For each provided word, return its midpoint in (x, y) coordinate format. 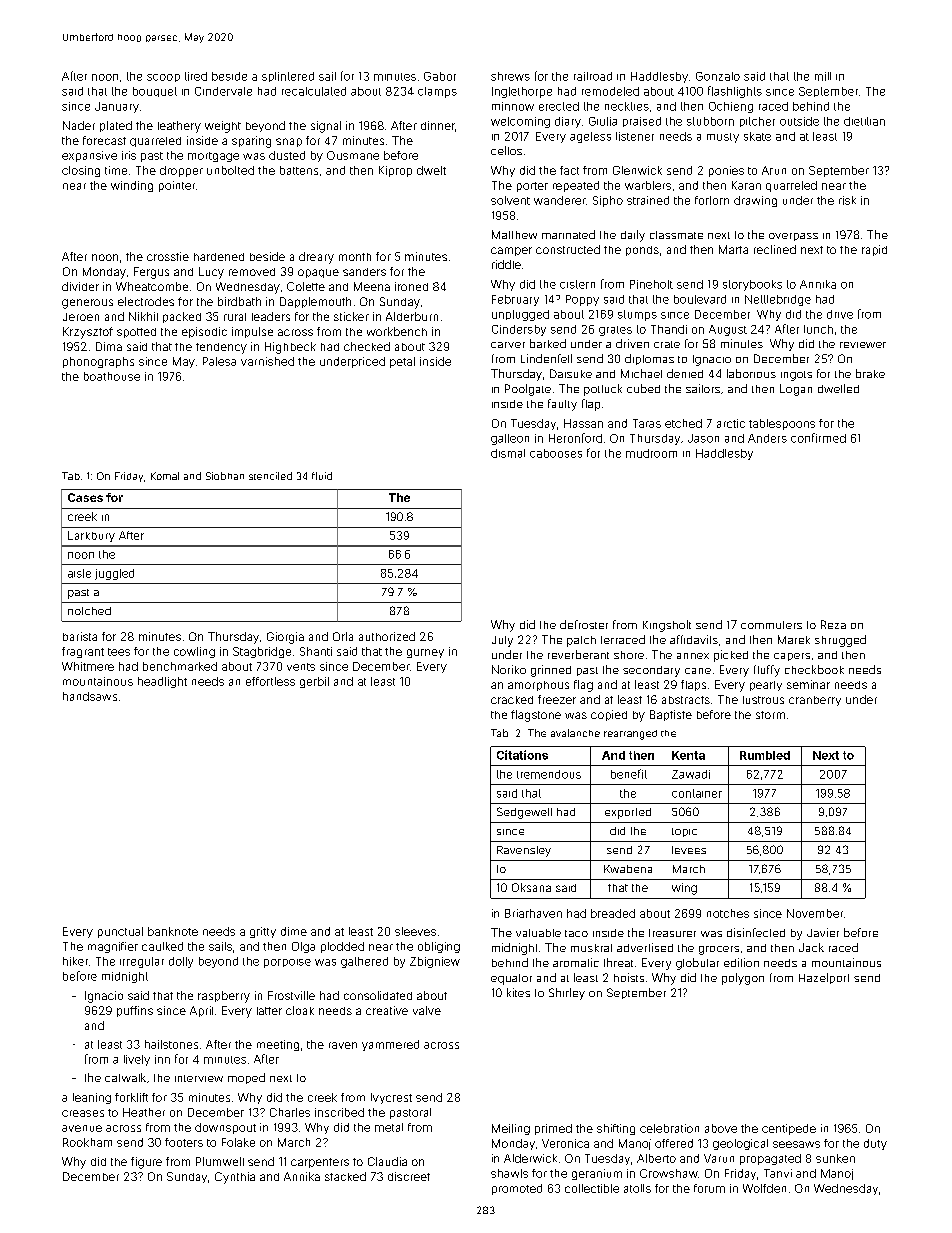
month (355, 257)
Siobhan (225, 476)
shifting (616, 1129)
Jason (703, 438)
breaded (613, 913)
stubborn (710, 121)
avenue (82, 1128)
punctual (120, 932)
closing (81, 171)
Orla (343, 636)
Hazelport (824, 978)
